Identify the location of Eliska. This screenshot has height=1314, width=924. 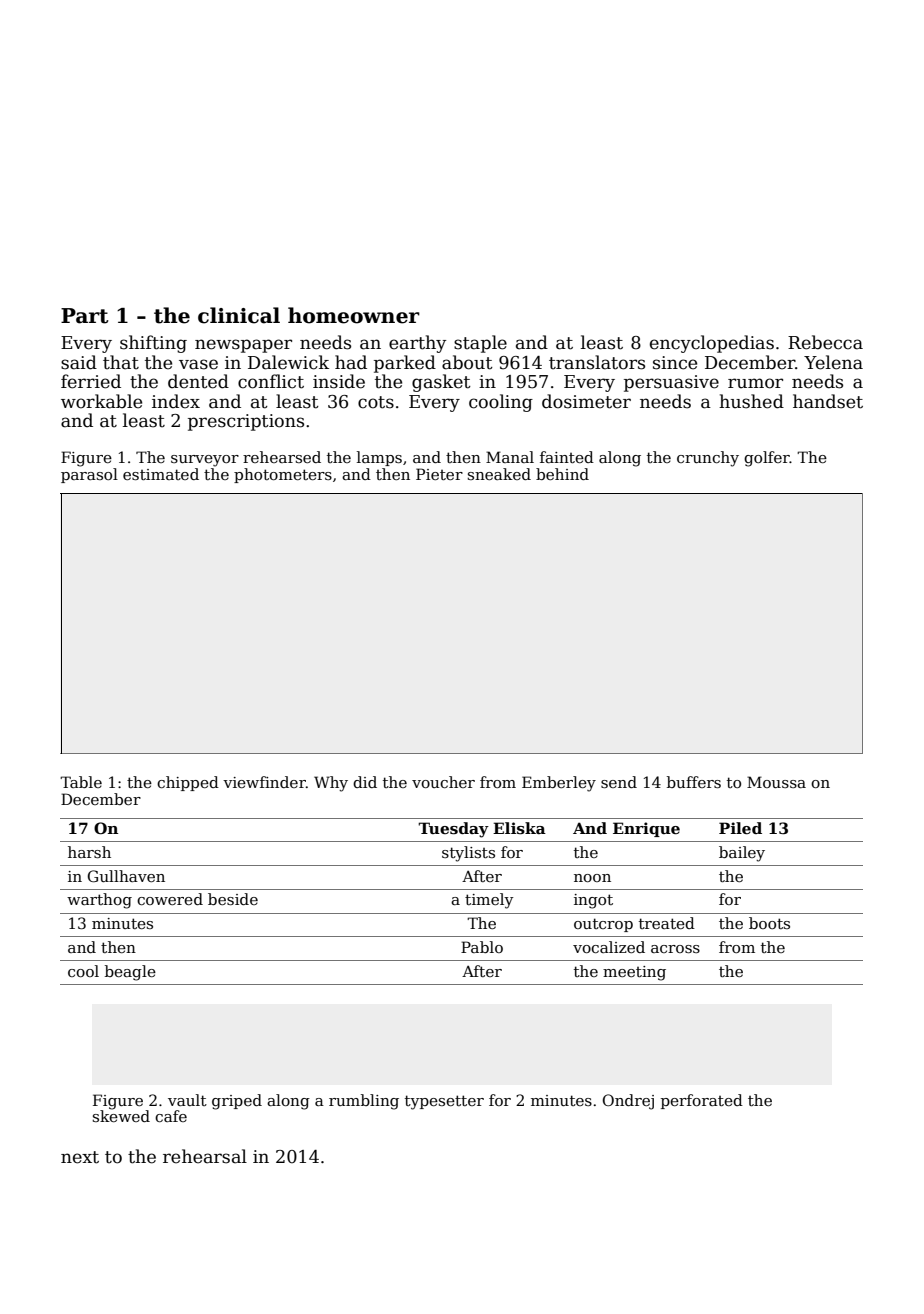
(519, 828).
